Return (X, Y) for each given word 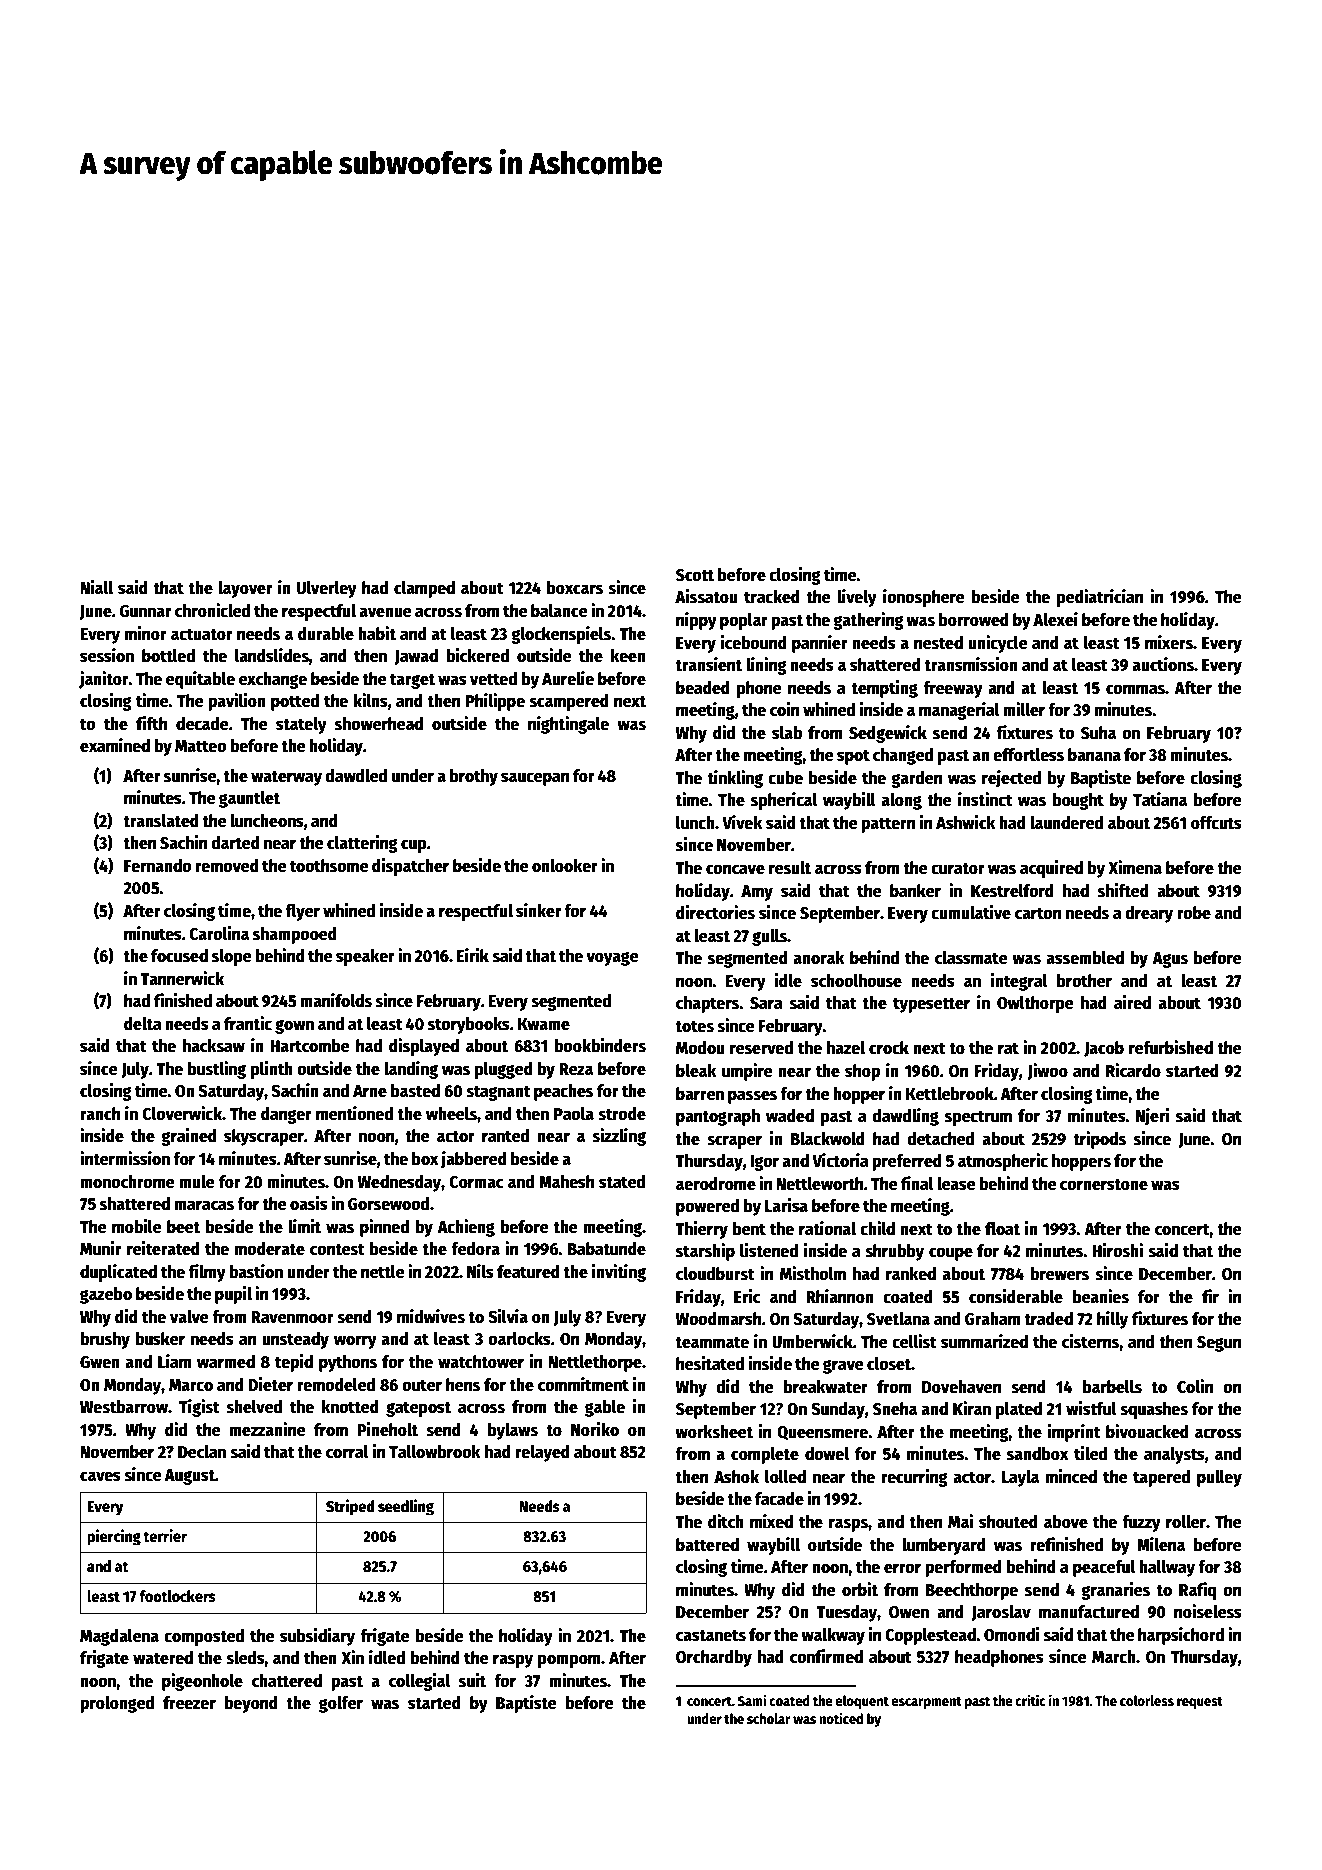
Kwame (544, 1024)
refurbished (1171, 1047)
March (1114, 1657)
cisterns (1091, 1341)
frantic (248, 1023)
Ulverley (327, 589)
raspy (513, 1661)
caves (100, 1476)
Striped (350, 1507)
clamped (424, 589)
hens (463, 1385)
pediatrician (1100, 598)
